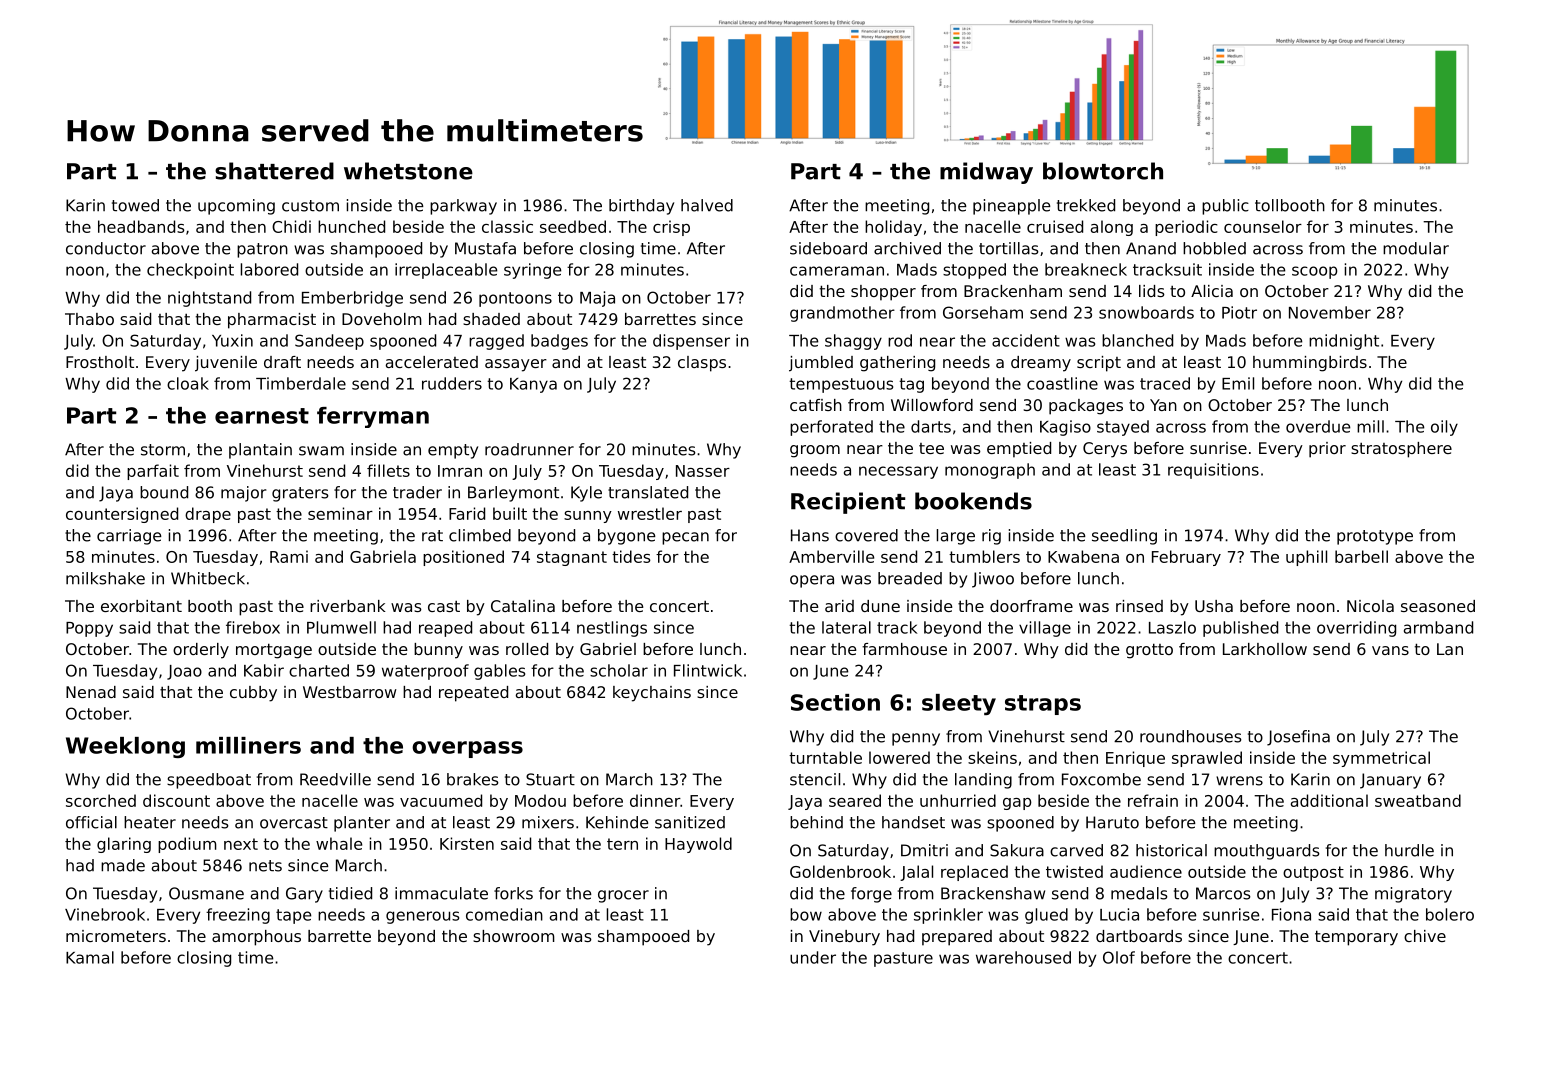 Image resolution: width=1542 pixels, height=1091 pixels. I want to click on stratosphere, so click(1401, 450).
